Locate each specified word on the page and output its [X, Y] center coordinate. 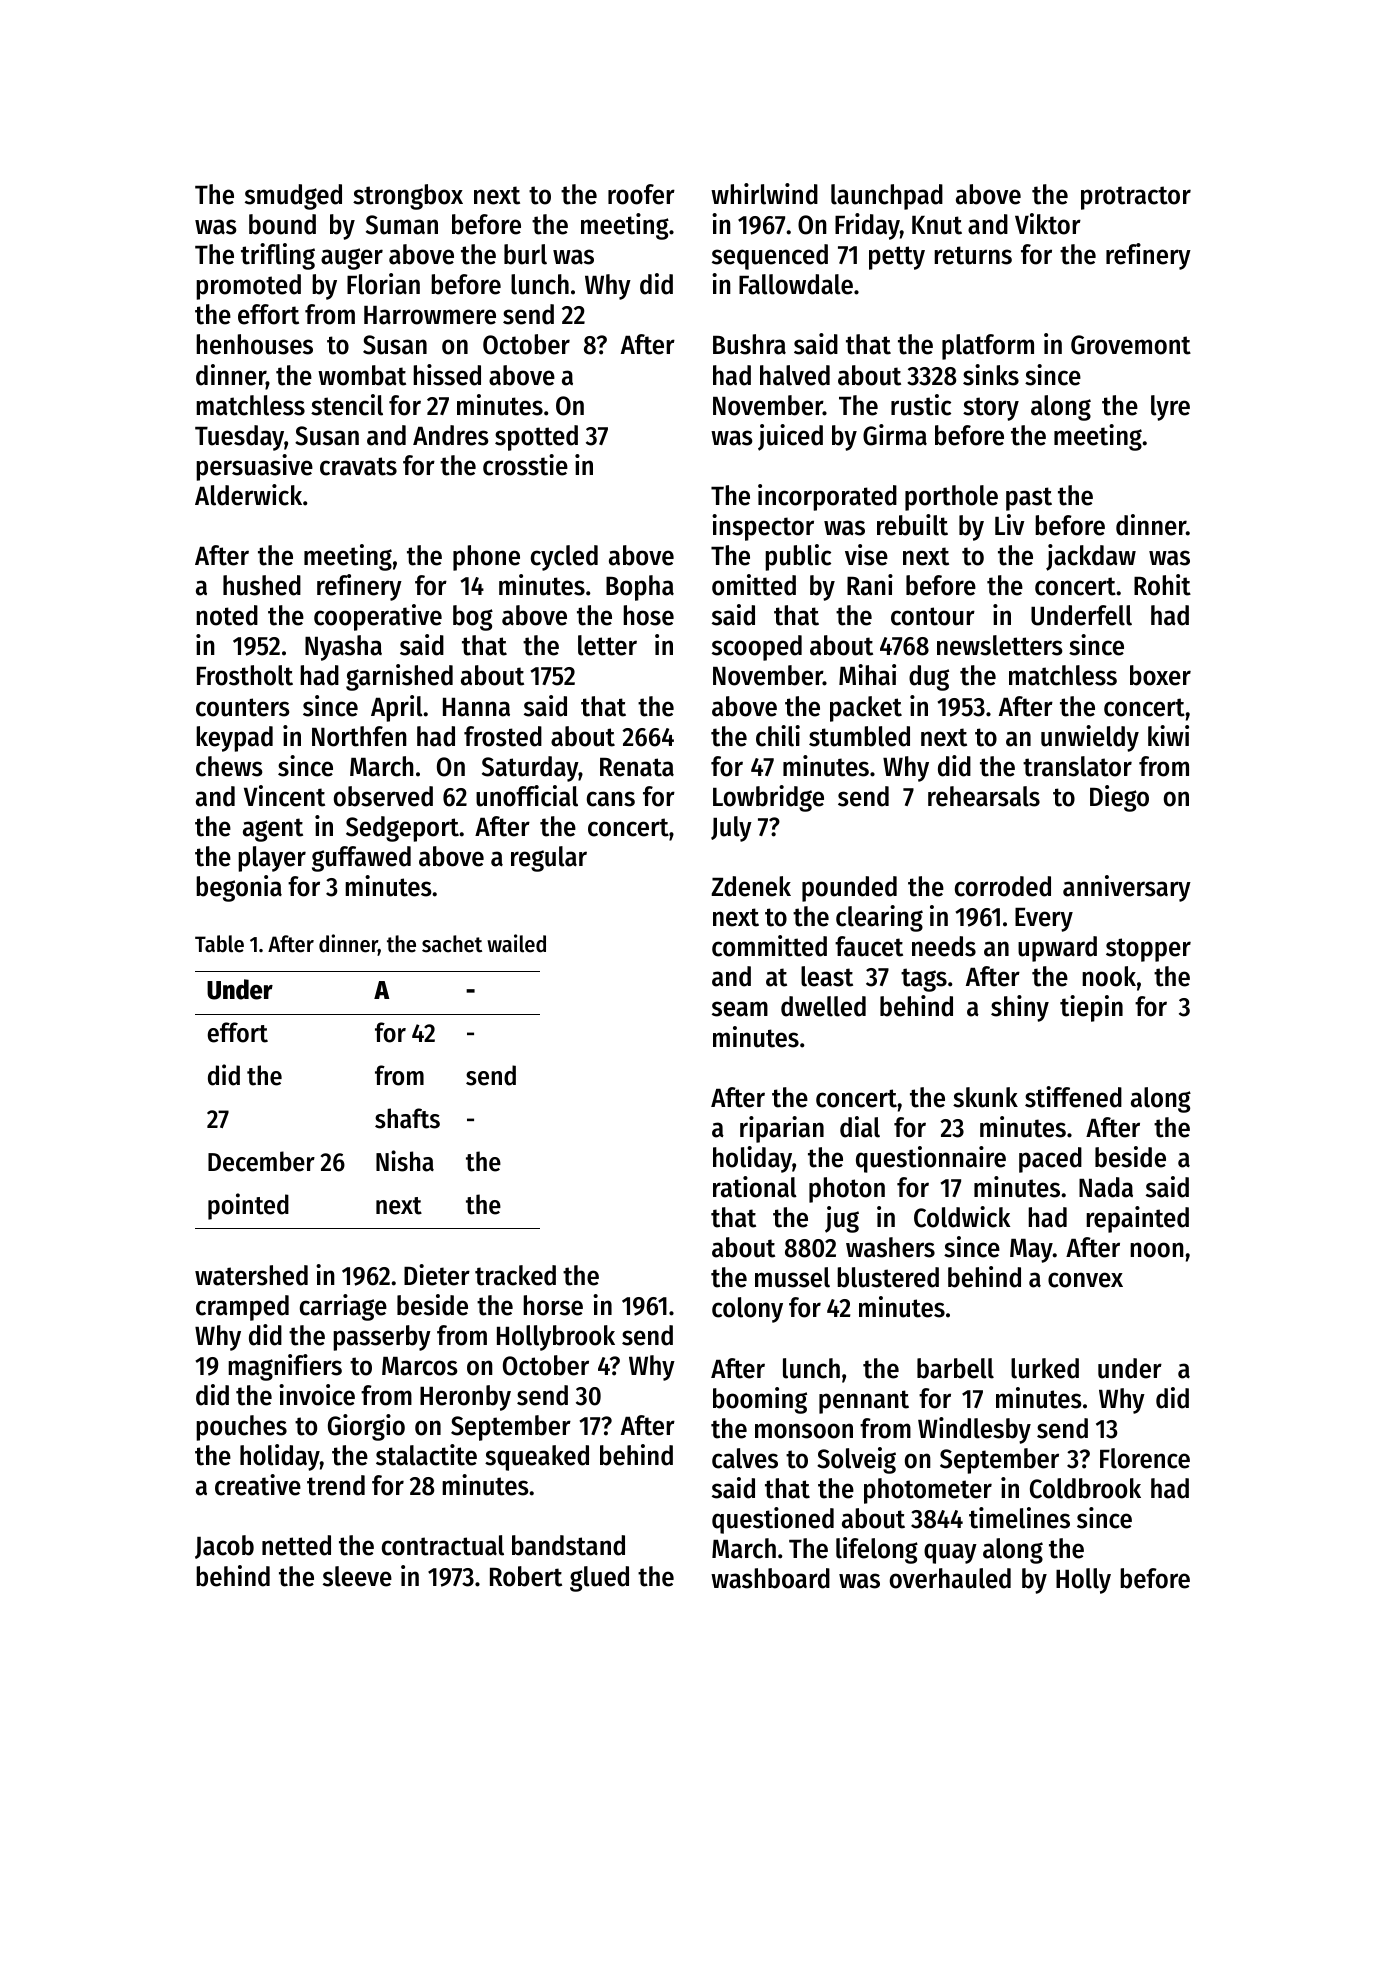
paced [1050, 1160]
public [798, 557]
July [731, 829]
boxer [1160, 675]
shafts [407, 1118]
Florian [383, 284]
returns [973, 255]
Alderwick [248, 495]
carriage [343, 1307]
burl [525, 254]
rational [755, 1187]
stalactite [426, 1455]
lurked [1045, 1368]
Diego [1119, 798]
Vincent [284, 796]
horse [553, 1305]
